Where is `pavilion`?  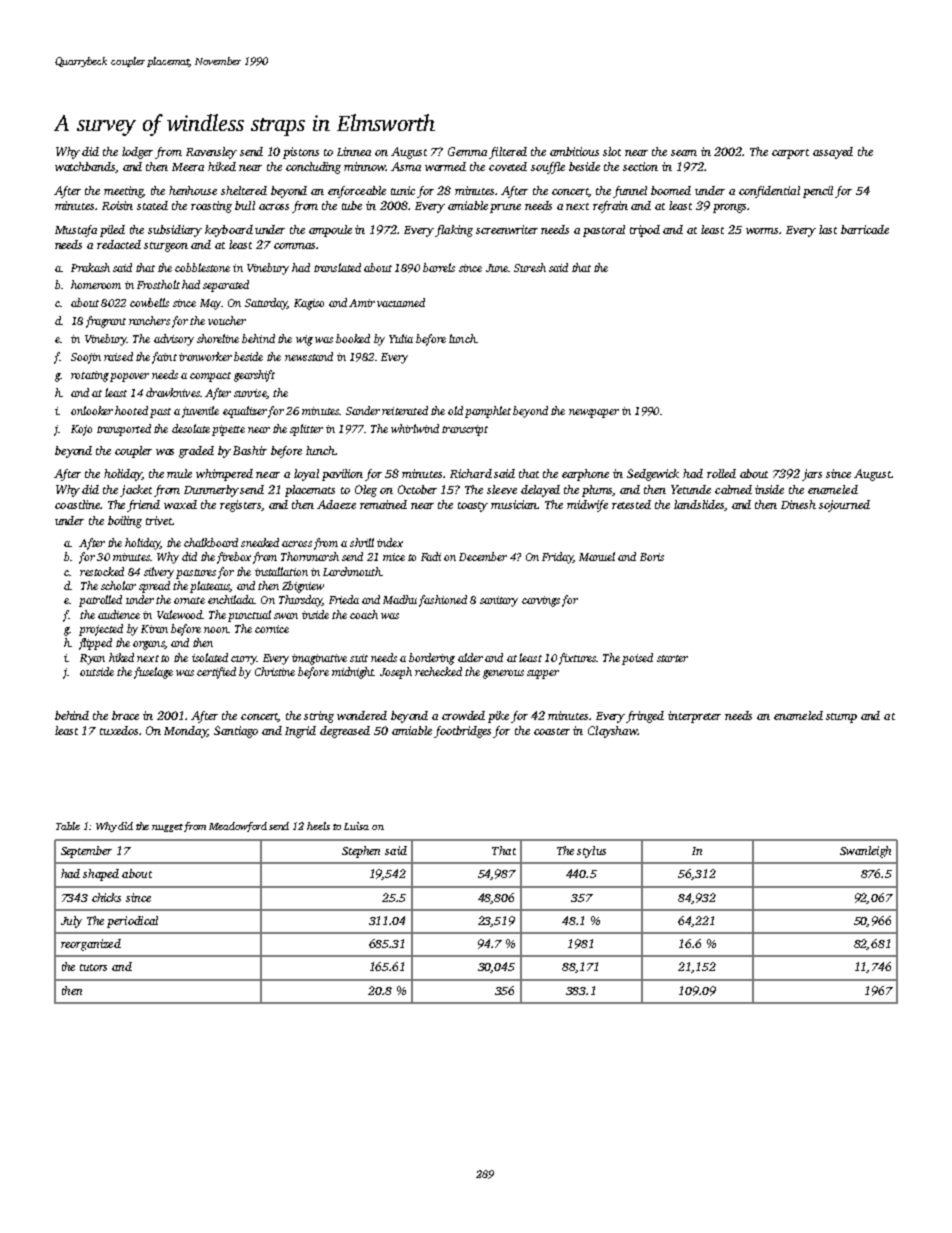
pavilion is located at coordinates (342, 475).
